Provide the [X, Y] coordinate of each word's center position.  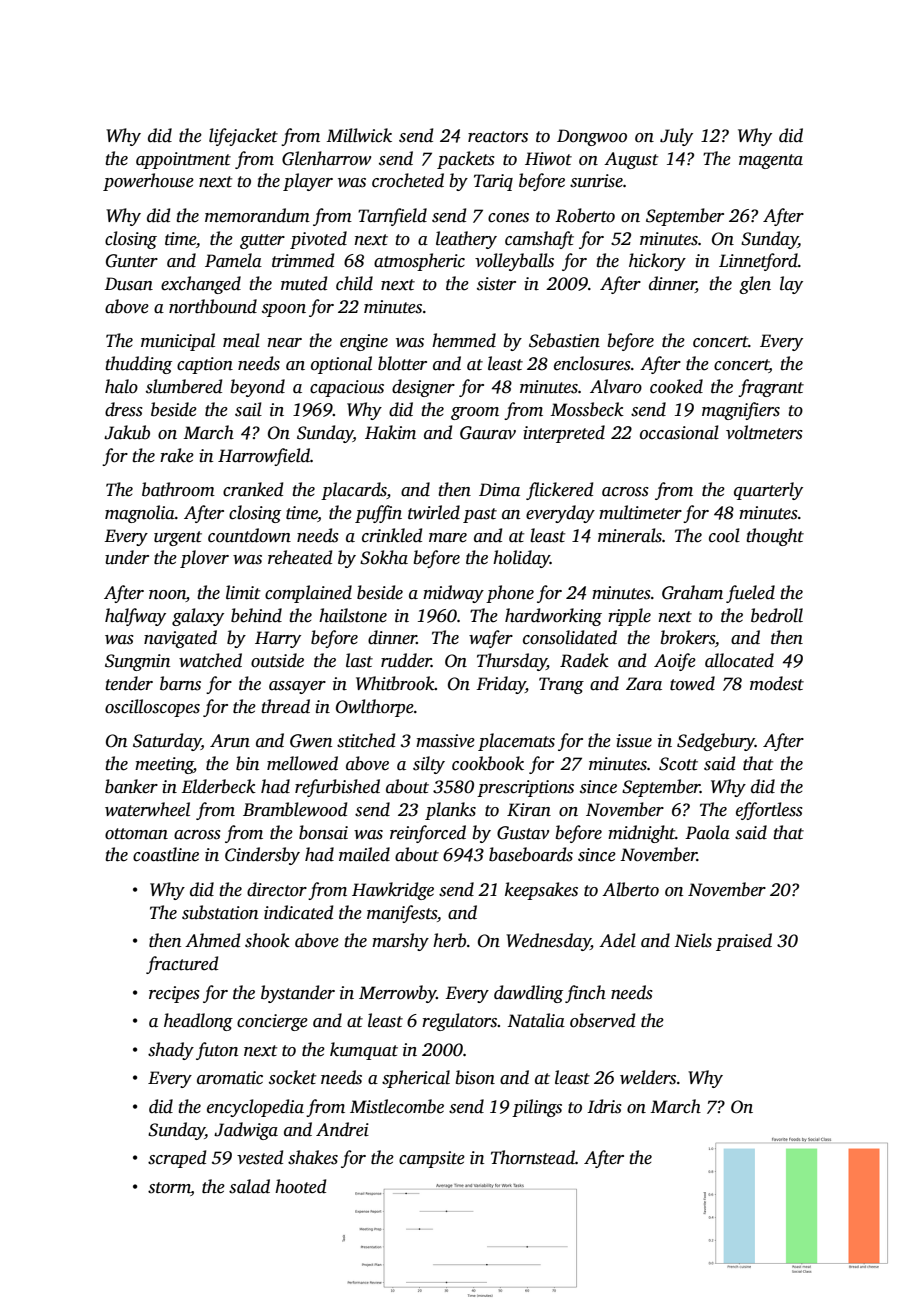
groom [475, 413]
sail [248, 409]
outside [277, 660]
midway [453, 594]
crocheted [408, 180]
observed [602, 1020]
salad [249, 1186]
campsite [432, 1159]
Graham [692, 592]
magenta [771, 161]
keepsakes [541, 891]
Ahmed [212, 940]
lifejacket [243, 137]
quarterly [768, 491]
